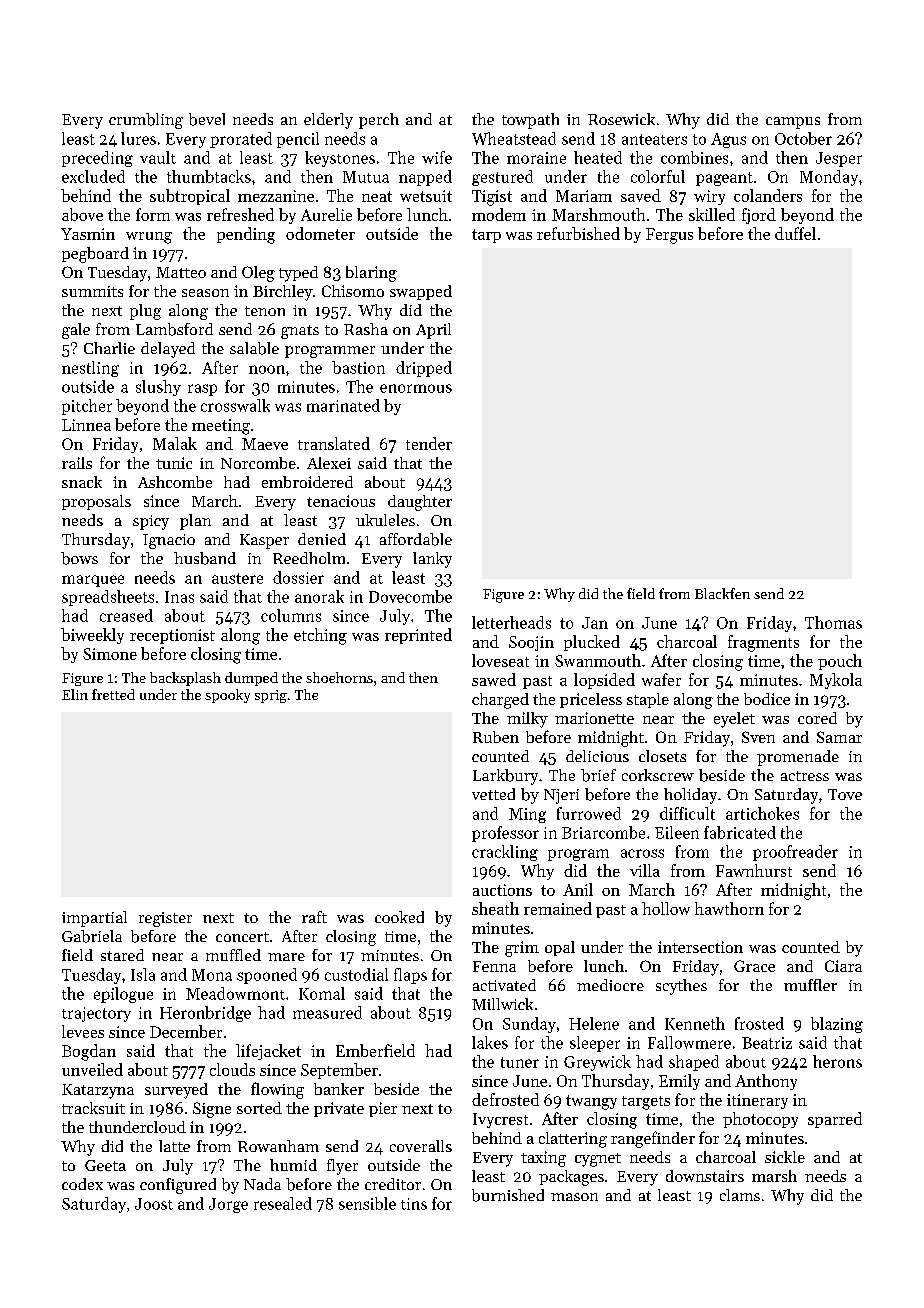 This image has width=924, height=1308. I want to click on refurbished, so click(578, 233).
